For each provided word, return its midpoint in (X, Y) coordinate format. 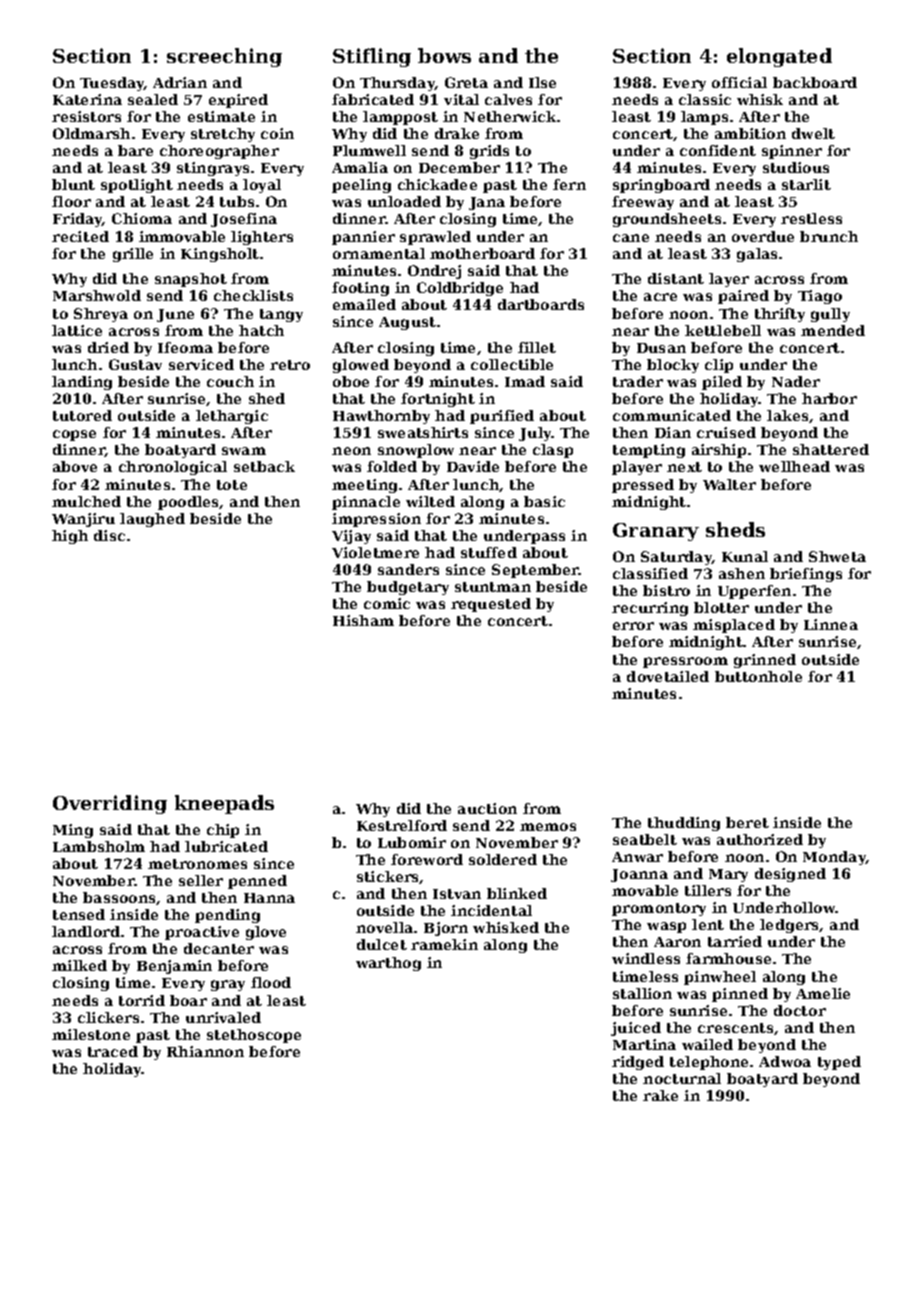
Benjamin (174, 967)
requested (491, 605)
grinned (765, 661)
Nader (796, 381)
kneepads (224, 804)
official (739, 82)
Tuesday (112, 84)
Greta (466, 82)
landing (82, 383)
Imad (525, 381)
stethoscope (254, 1036)
